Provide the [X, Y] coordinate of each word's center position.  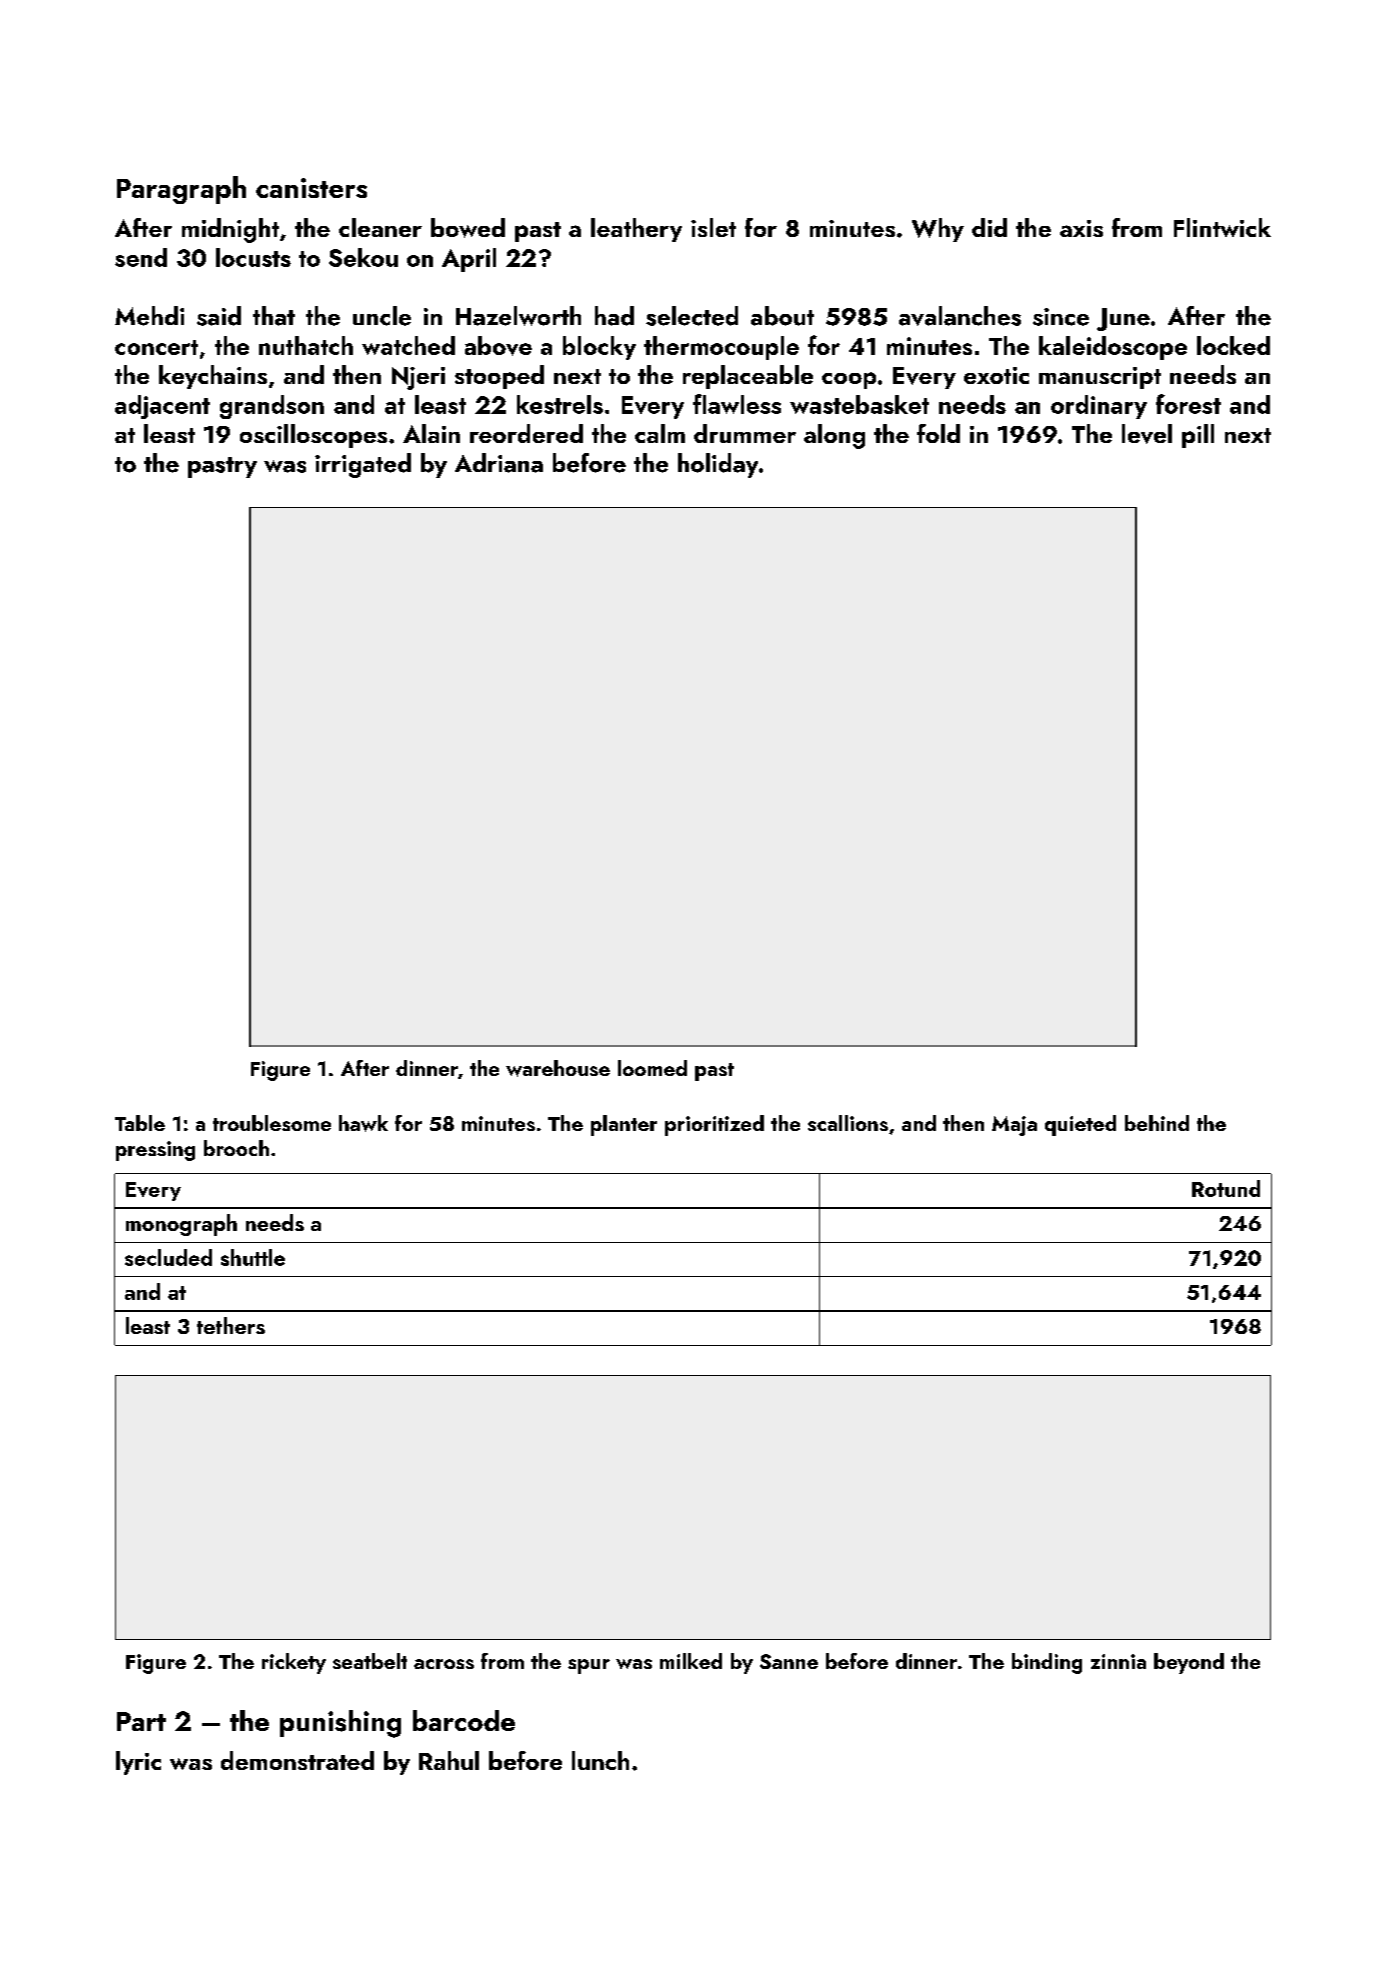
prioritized [714, 1125]
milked [691, 1661]
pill [1198, 436]
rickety [294, 1663]
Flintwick [1222, 227]
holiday [718, 465]
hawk [363, 1123]
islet [713, 227]
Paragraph [181, 190]
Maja [1014, 1126]
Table [140, 1123]
